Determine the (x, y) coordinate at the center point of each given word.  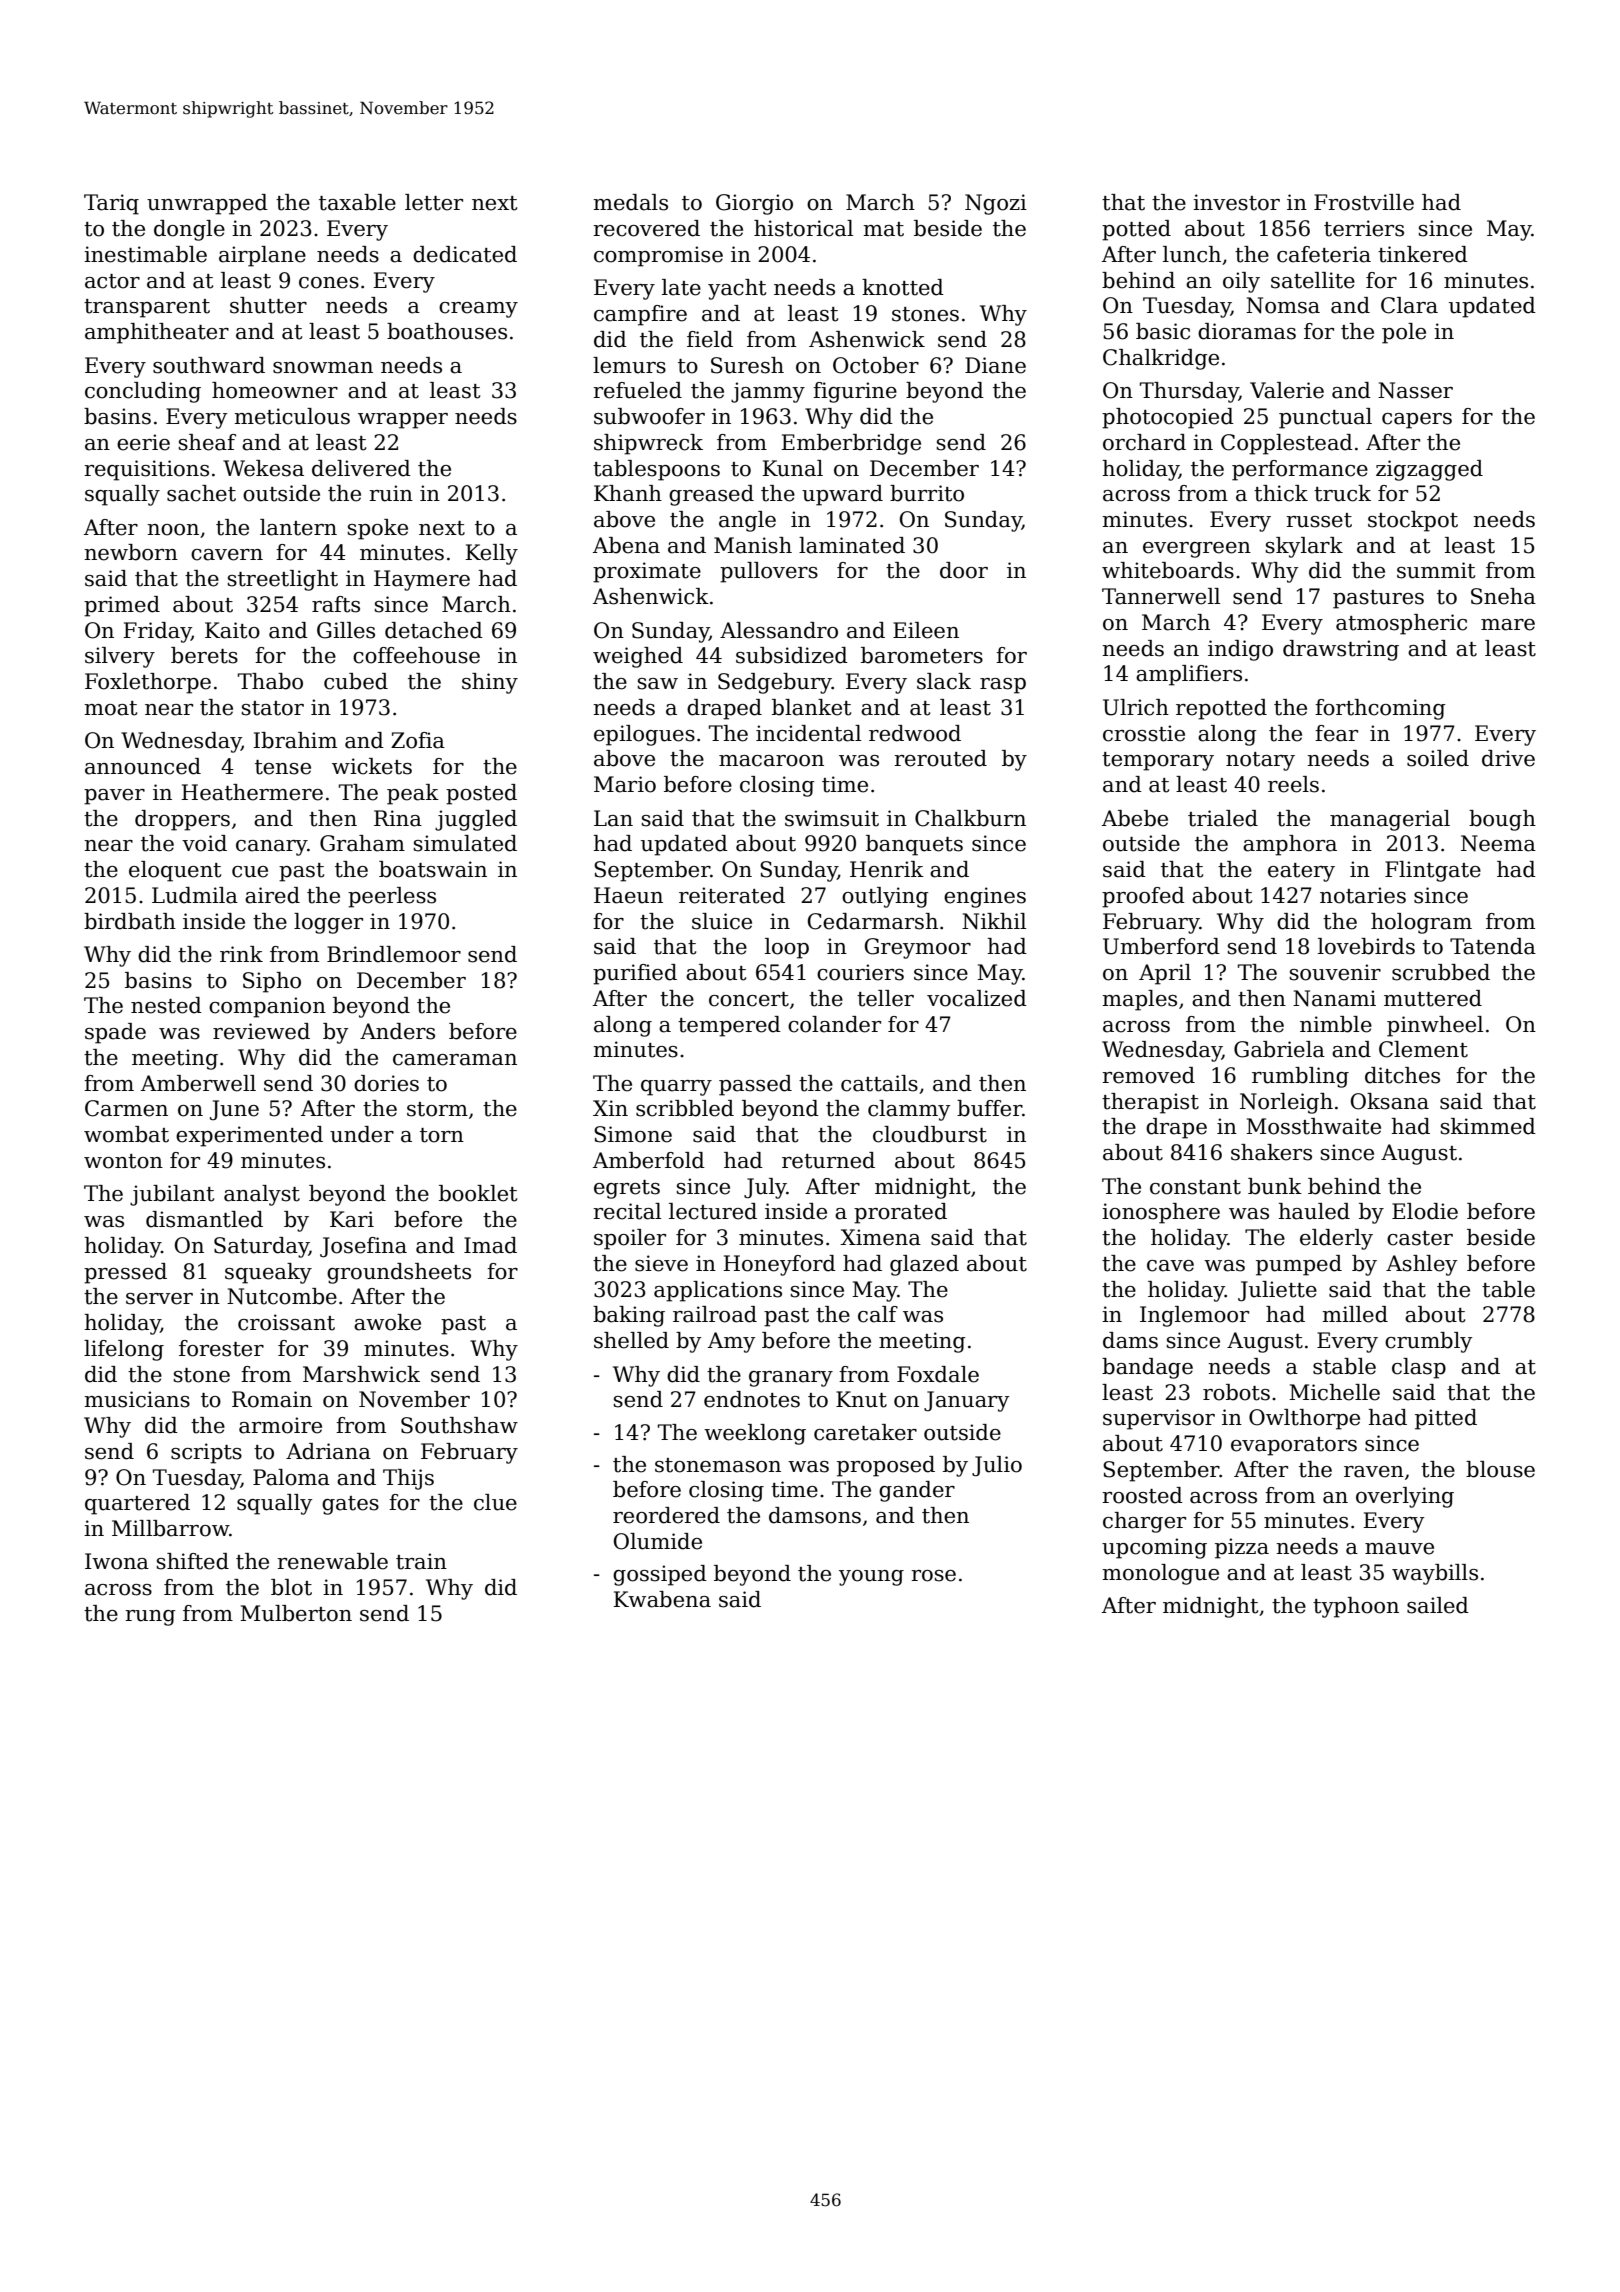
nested (166, 1005)
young (871, 1578)
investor (1236, 202)
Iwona (117, 1561)
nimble (1336, 1024)
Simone (633, 1134)
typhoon (1356, 1607)
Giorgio (754, 204)
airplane (262, 256)
